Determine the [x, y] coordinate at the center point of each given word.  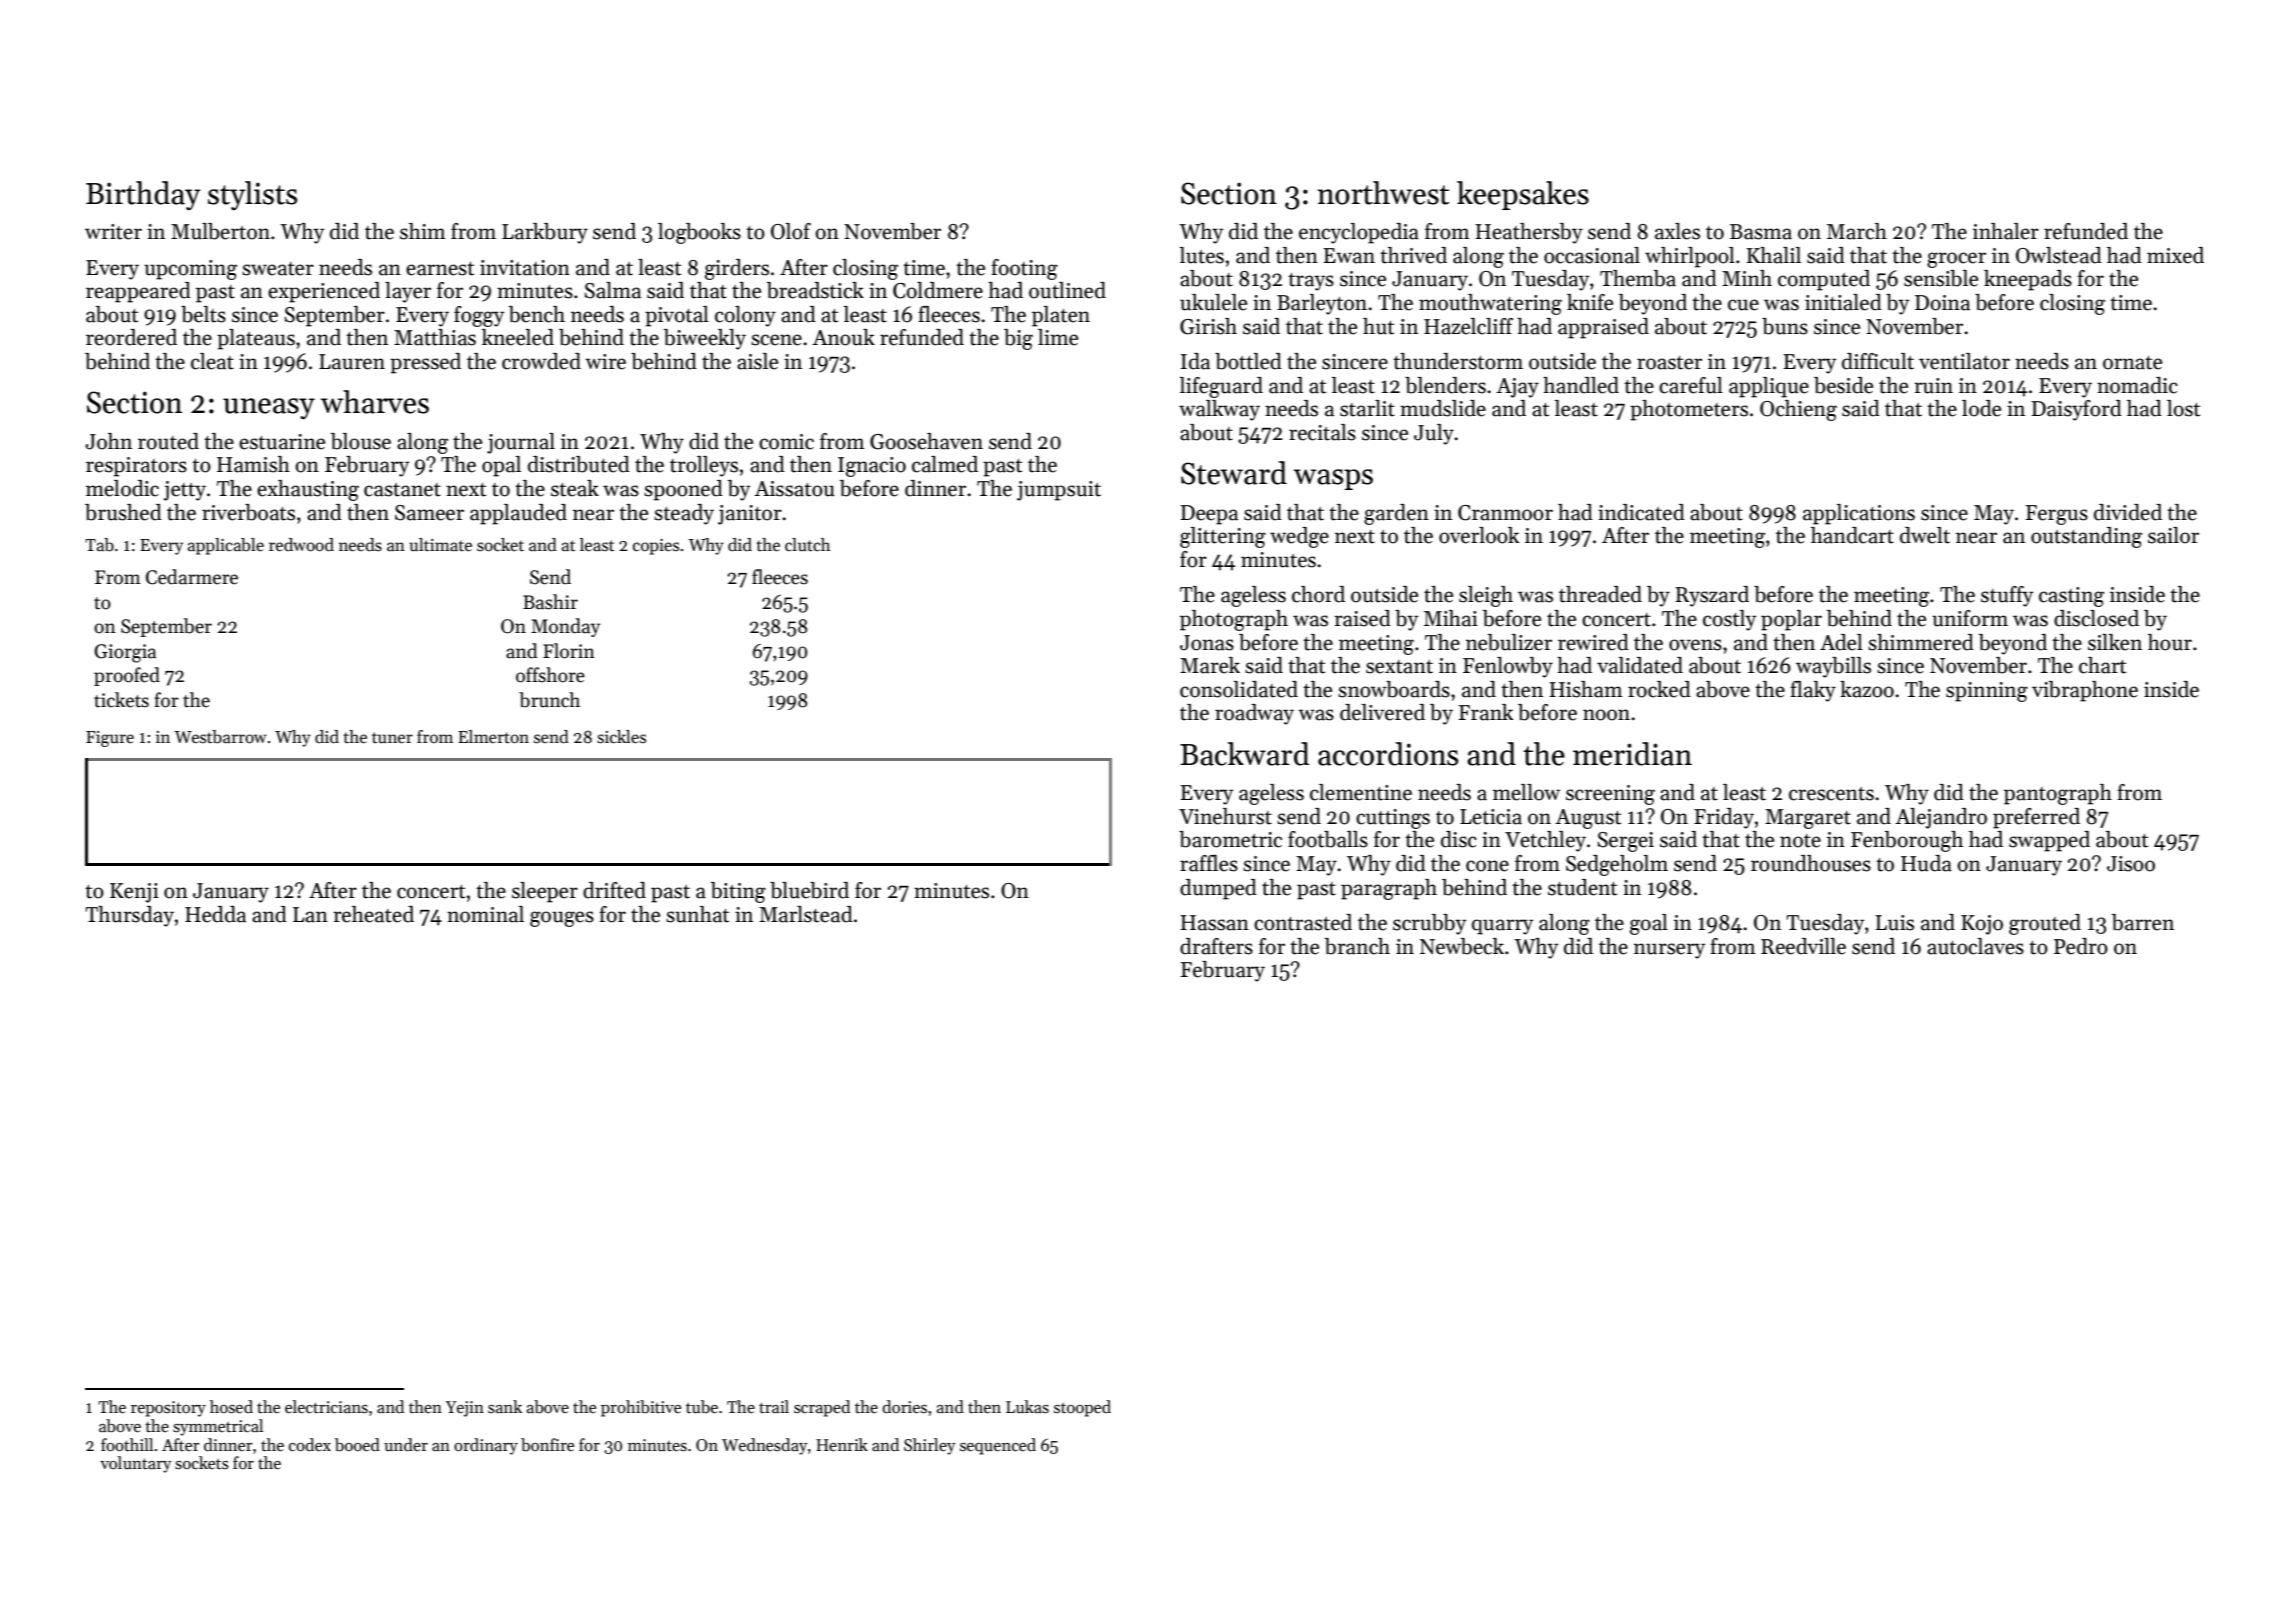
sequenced [998, 1446]
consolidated [1239, 689]
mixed [2175, 255]
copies [656, 547]
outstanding [2086, 537]
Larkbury [545, 233]
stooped [1082, 1408]
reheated [374, 914]
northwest [1383, 193]
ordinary [486, 1446]
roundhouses [1811, 863]
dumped [1218, 889]
